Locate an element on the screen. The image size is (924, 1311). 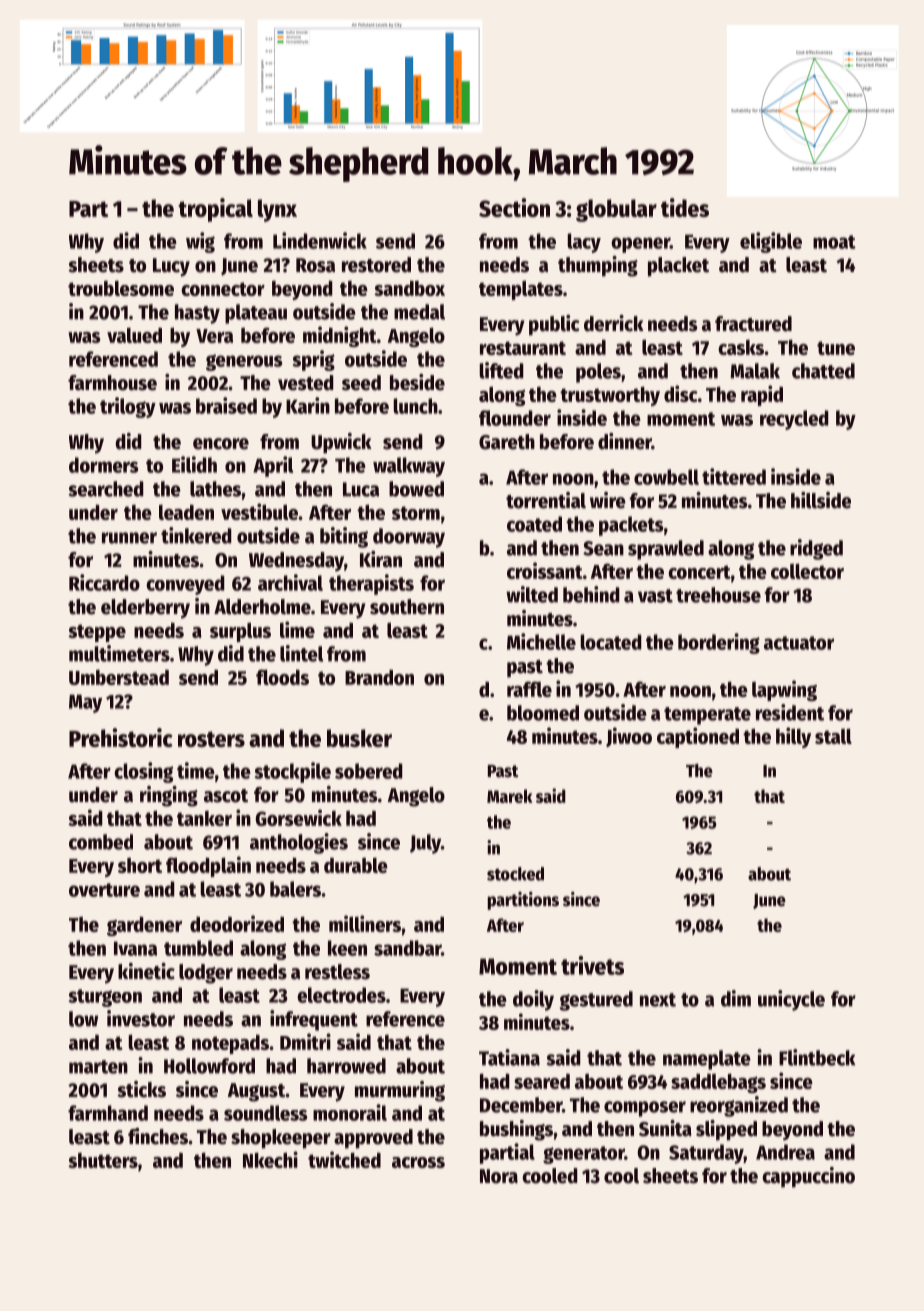
Nkechi is located at coordinates (270, 1159).
